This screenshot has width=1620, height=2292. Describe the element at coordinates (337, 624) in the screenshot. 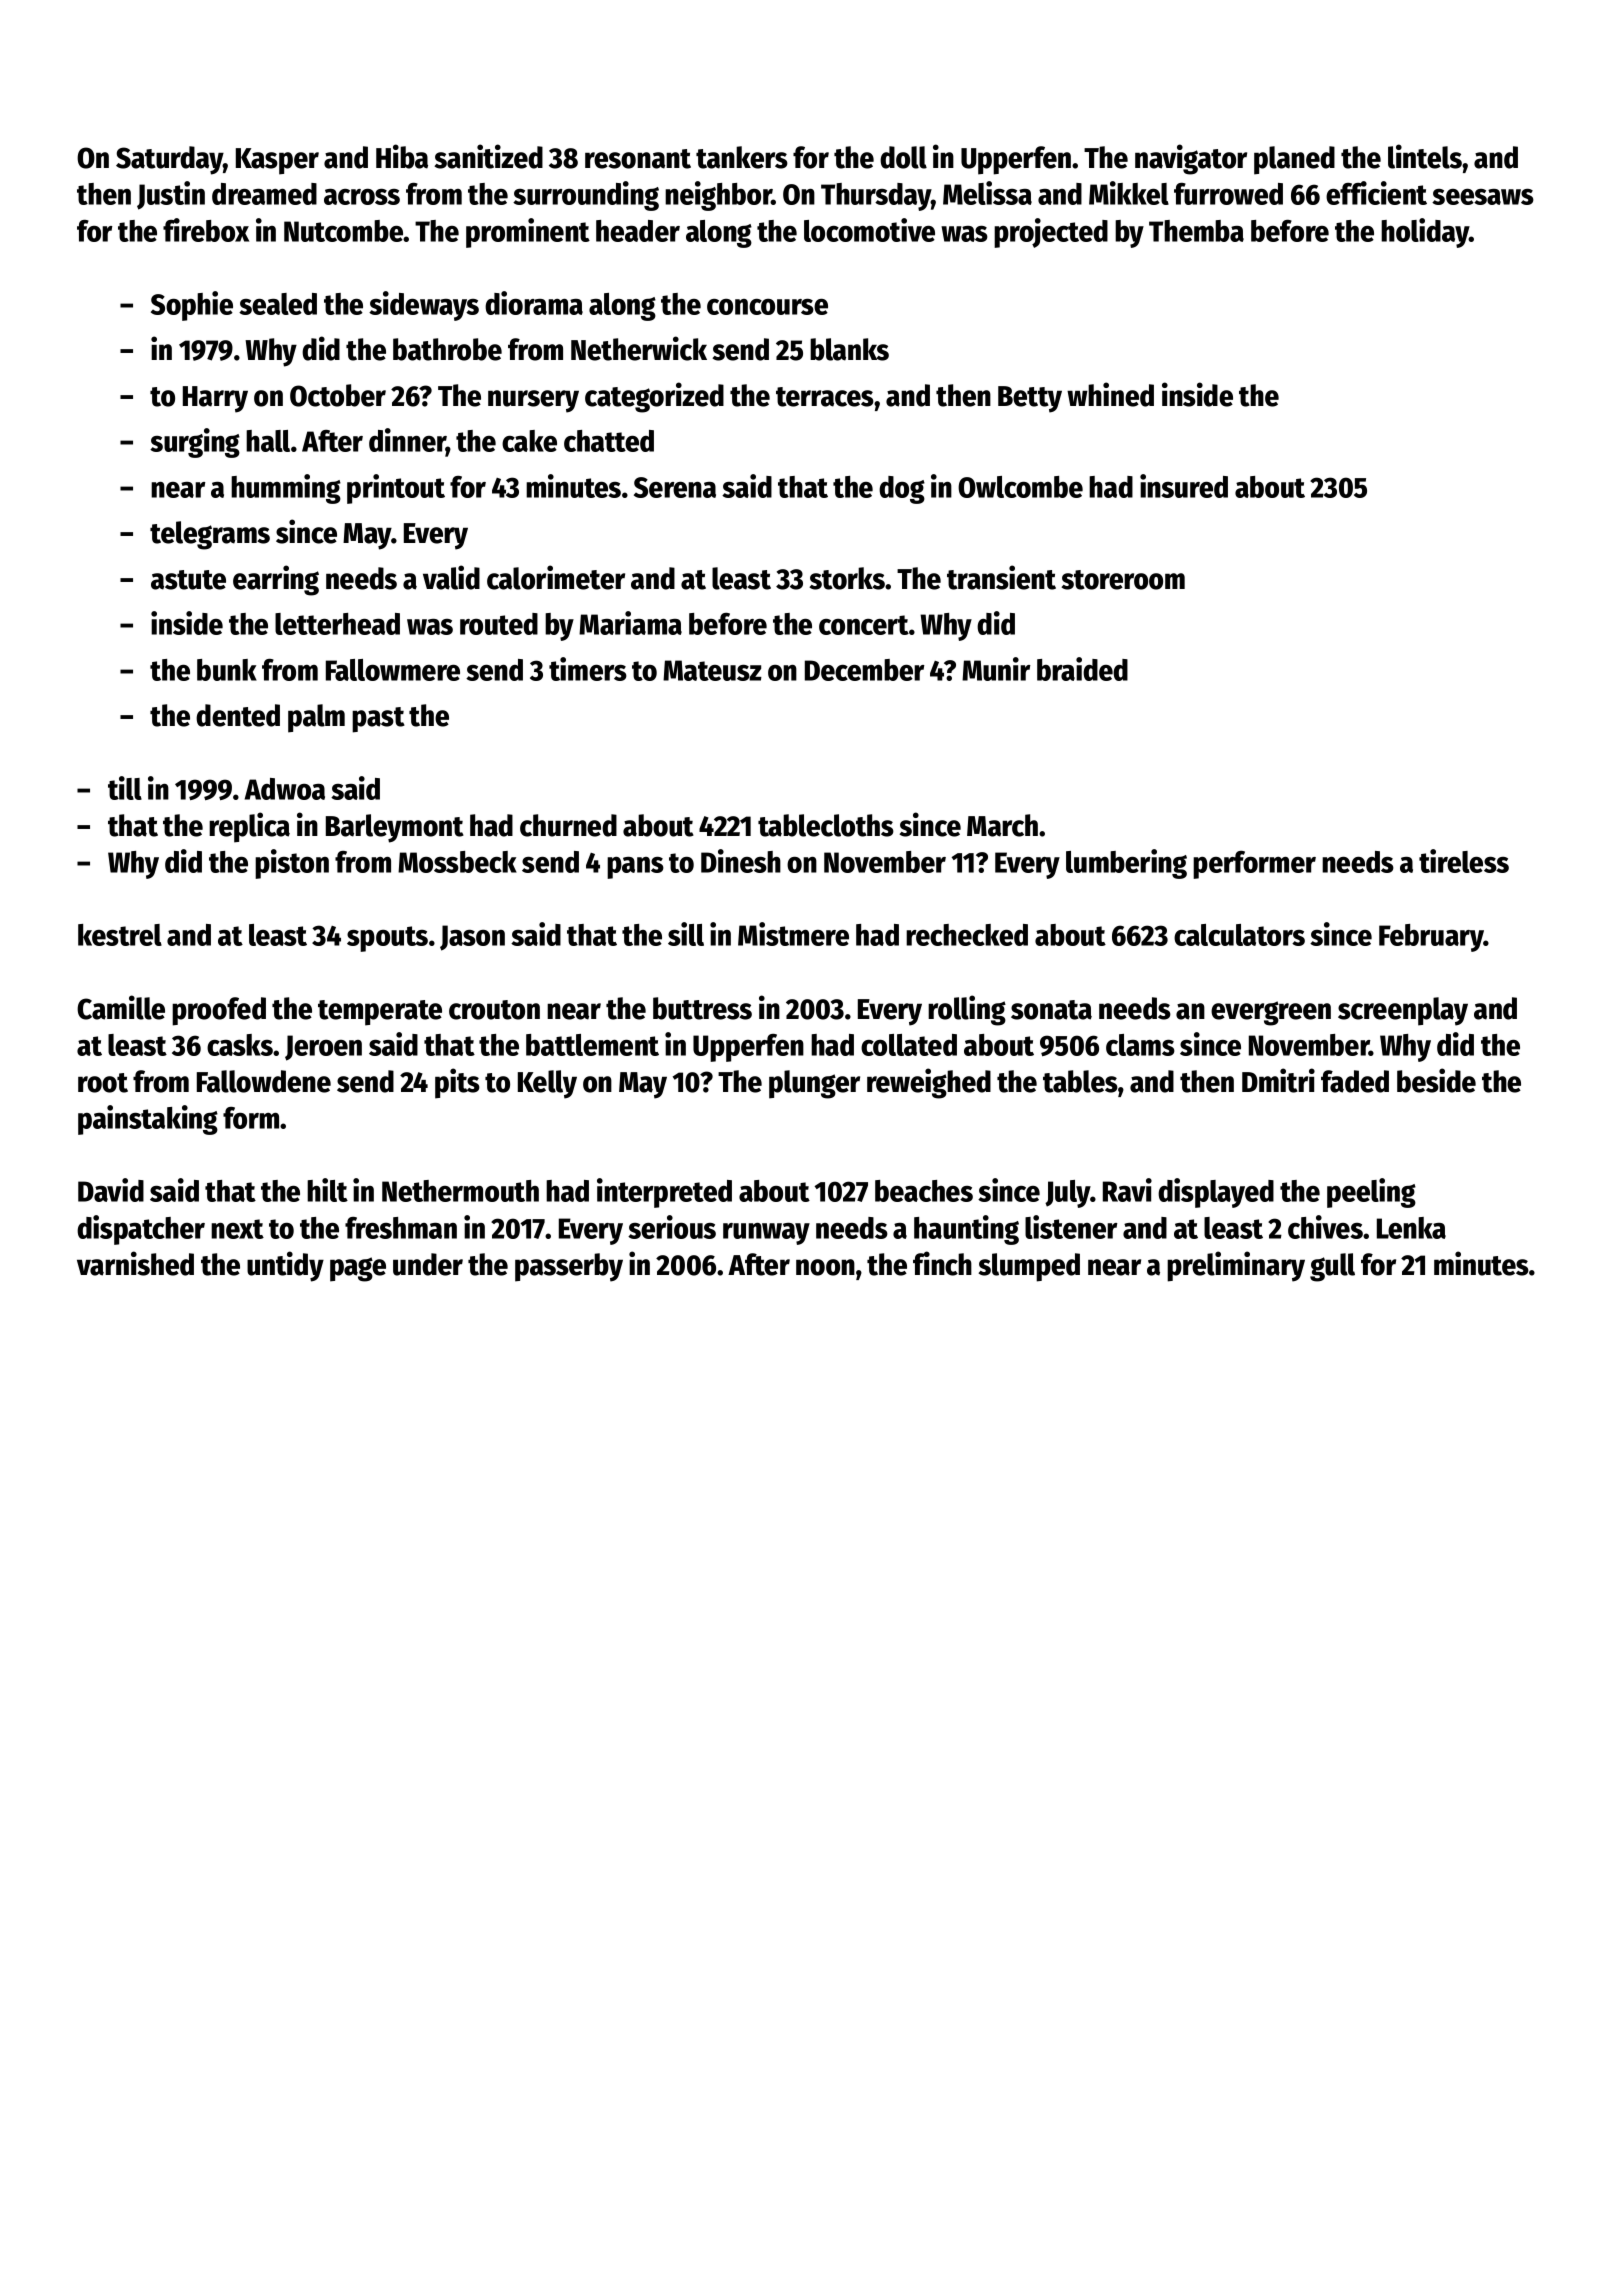

I see `letterhead` at that location.
